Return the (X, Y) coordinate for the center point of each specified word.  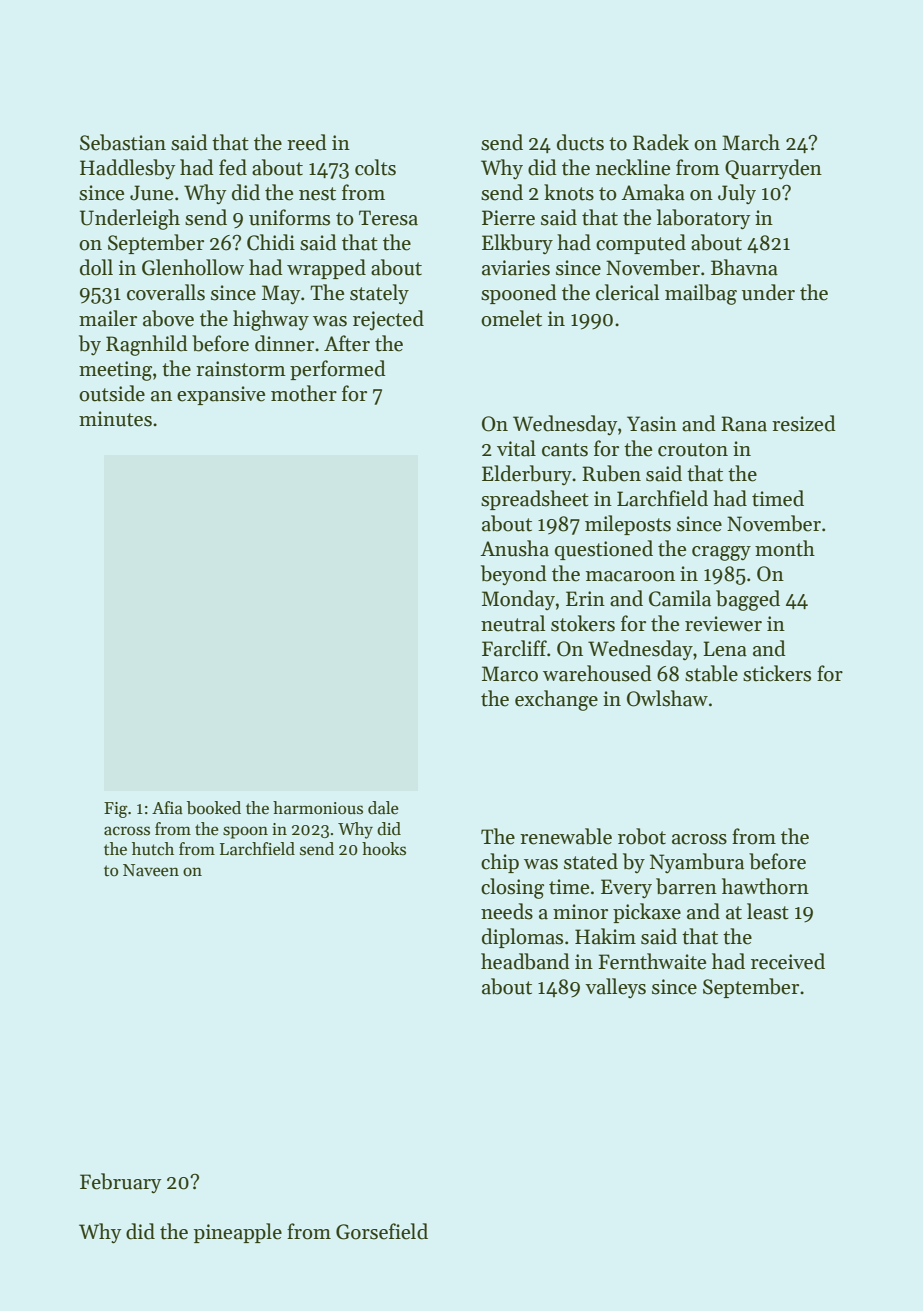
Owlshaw (667, 698)
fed (233, 167)
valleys (615, 988)
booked (214, 808)
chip (500, 863)
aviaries (516, 268)
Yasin (652, 424)
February (121, 1183)
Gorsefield (382, 1231)
